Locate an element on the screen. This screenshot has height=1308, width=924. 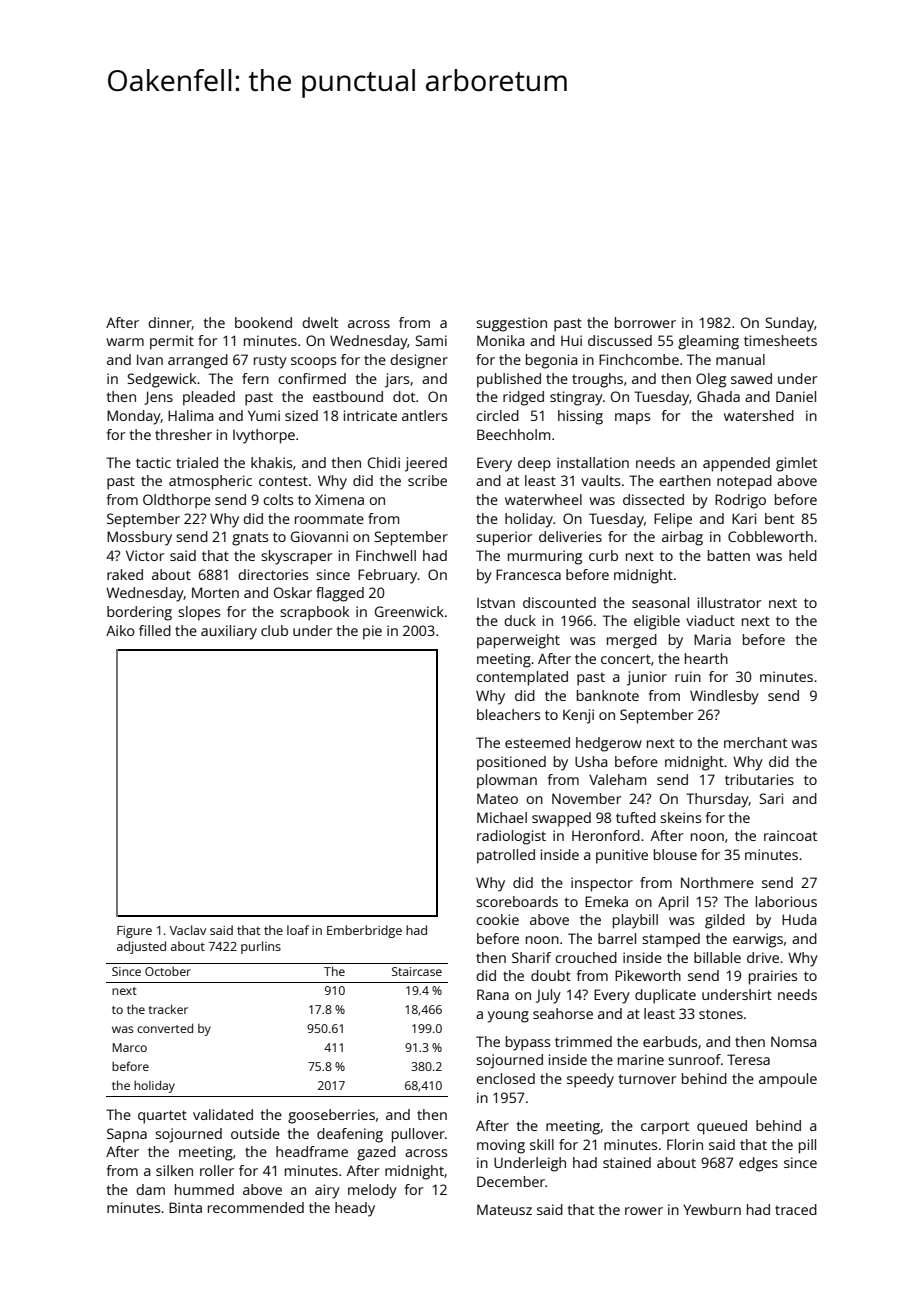
traced is located at coordinates (796, 1209).
